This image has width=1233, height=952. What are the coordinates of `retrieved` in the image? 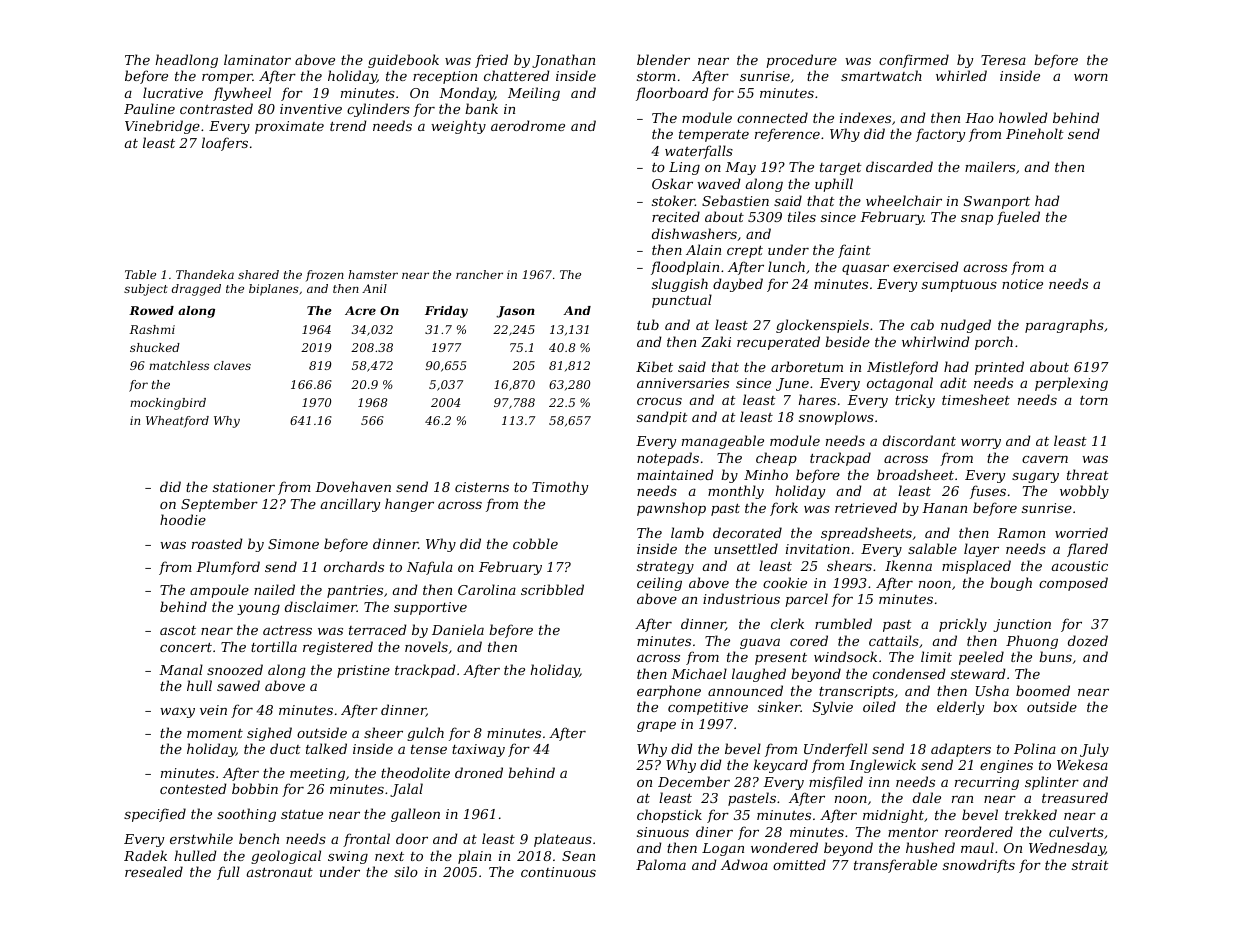 It's located at (866, 507).
